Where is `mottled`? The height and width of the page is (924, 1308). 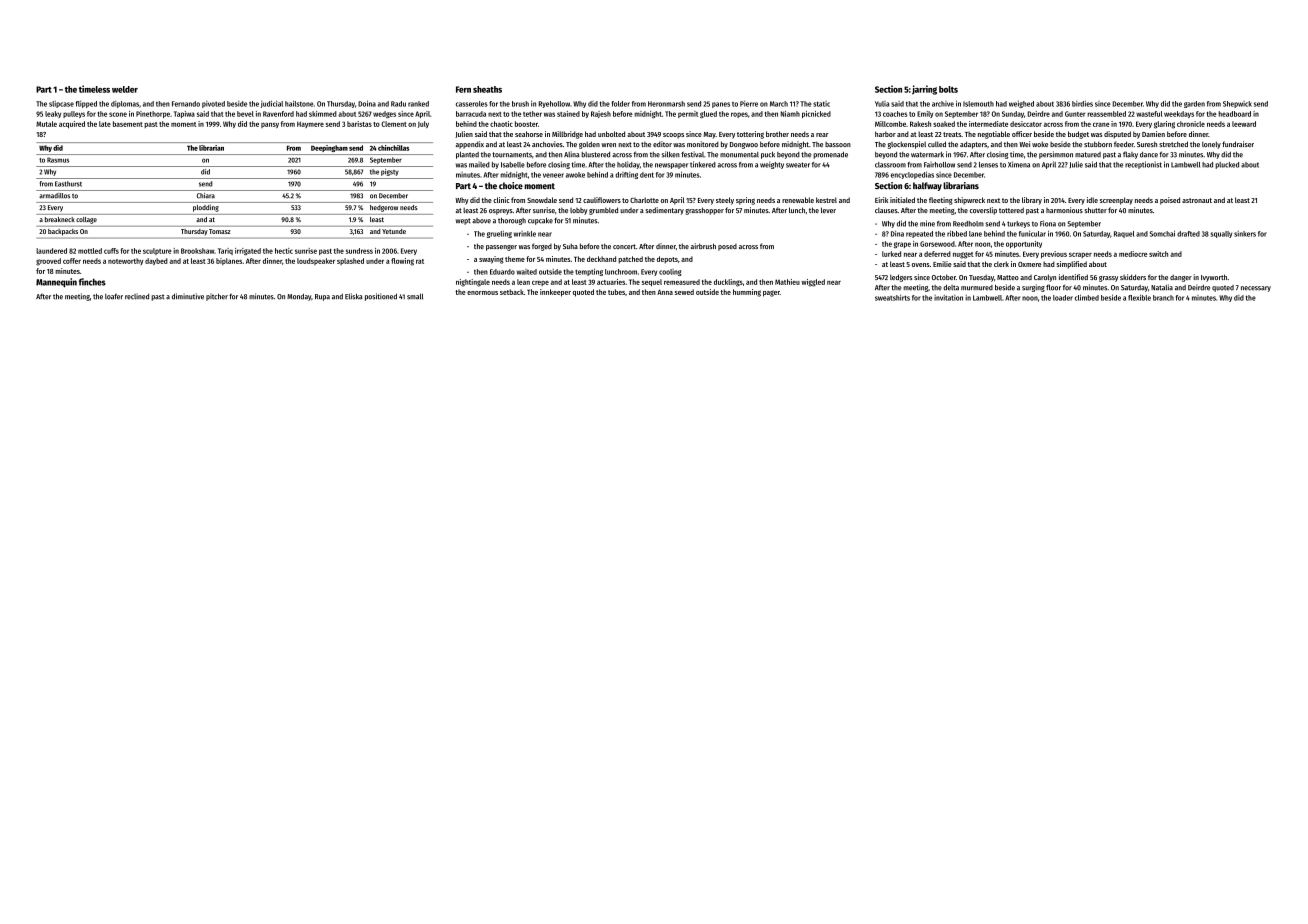 mottled is located at coordinates (90, 251).
